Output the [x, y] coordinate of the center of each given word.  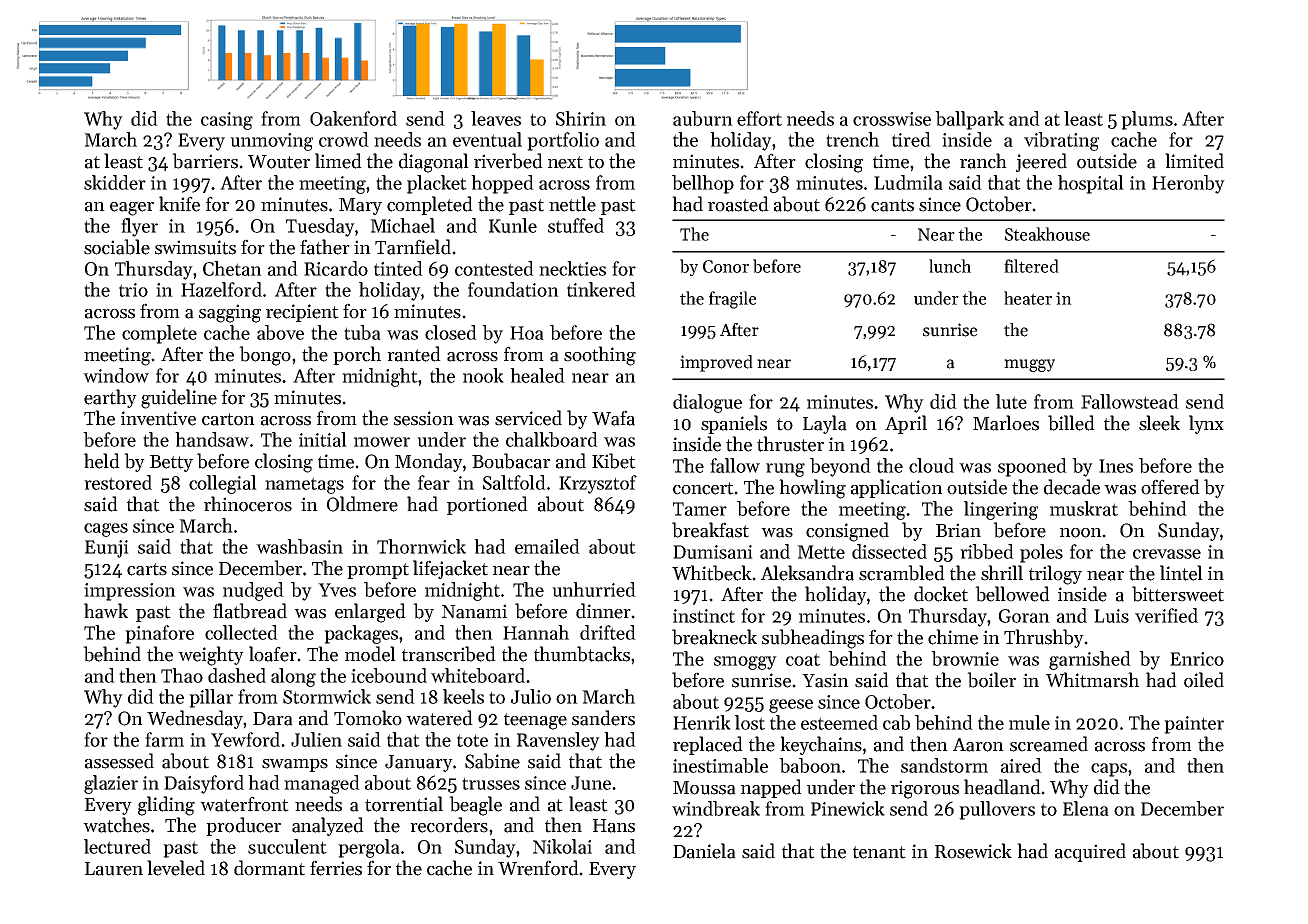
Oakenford [353, 118]
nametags [304, 485]
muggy [1029, 365]
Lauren [114, 869]
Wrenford [538, 868]
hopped [502, 184]
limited [1194, 161]
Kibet [614, 461]
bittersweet [1178, 594]
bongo [265, 356]
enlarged [370, 613]
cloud [931, 465]
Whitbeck [712, 573]
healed [537, 375]
